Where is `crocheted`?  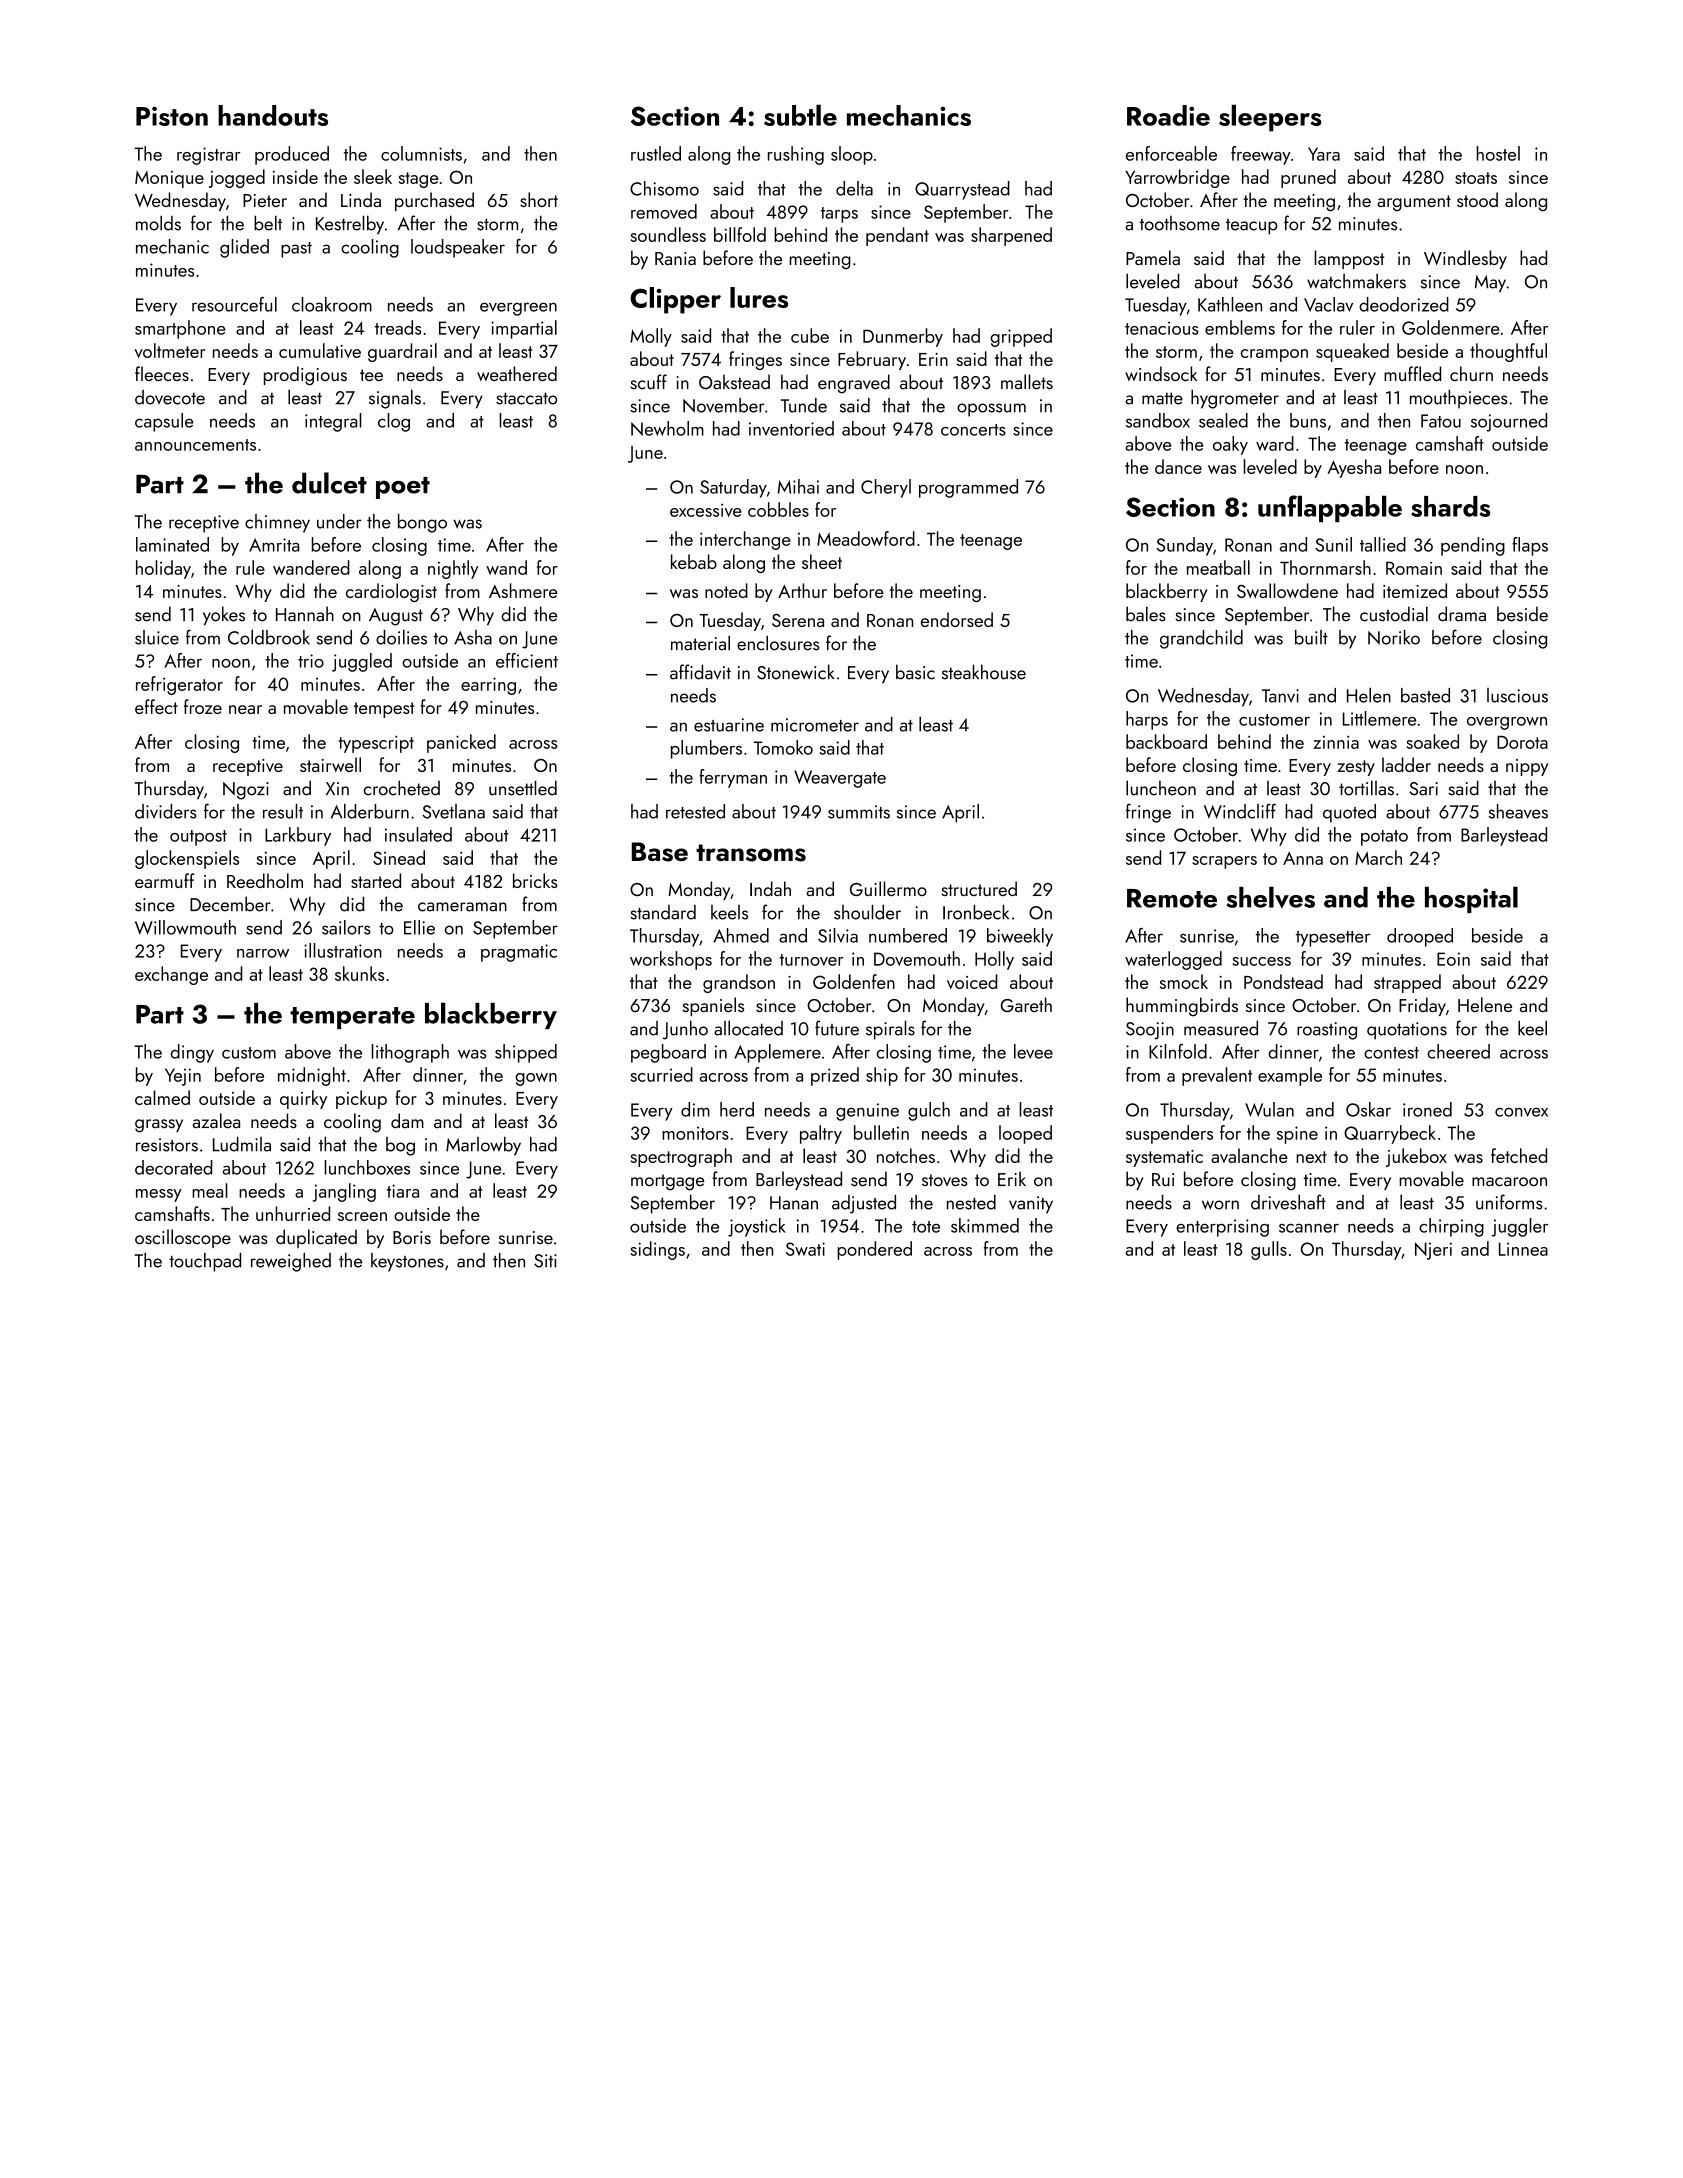 crocheted is located at coordinates (402, 788).
